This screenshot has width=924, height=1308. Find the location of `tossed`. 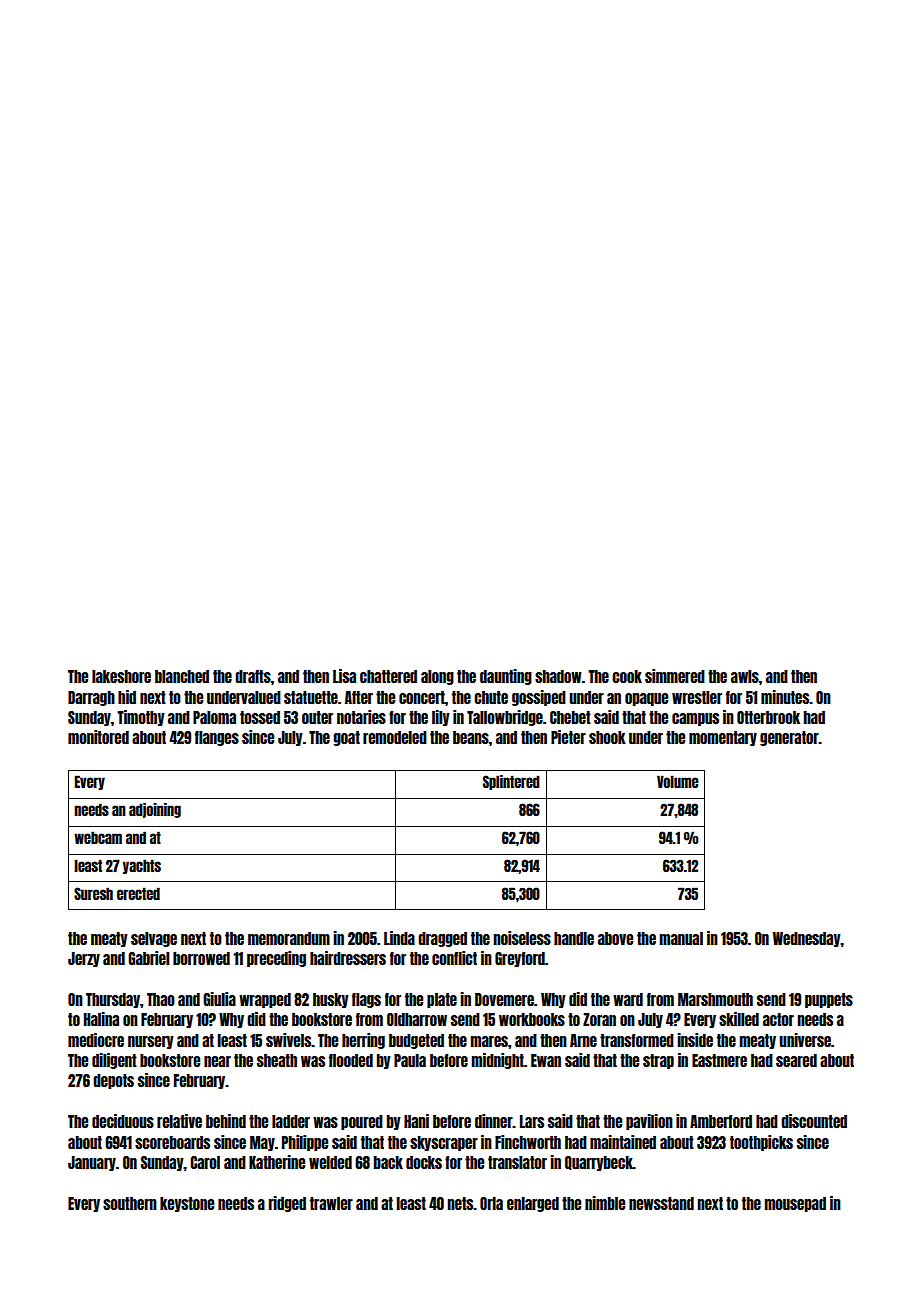

tossed is located at coordinates (260, 717).
